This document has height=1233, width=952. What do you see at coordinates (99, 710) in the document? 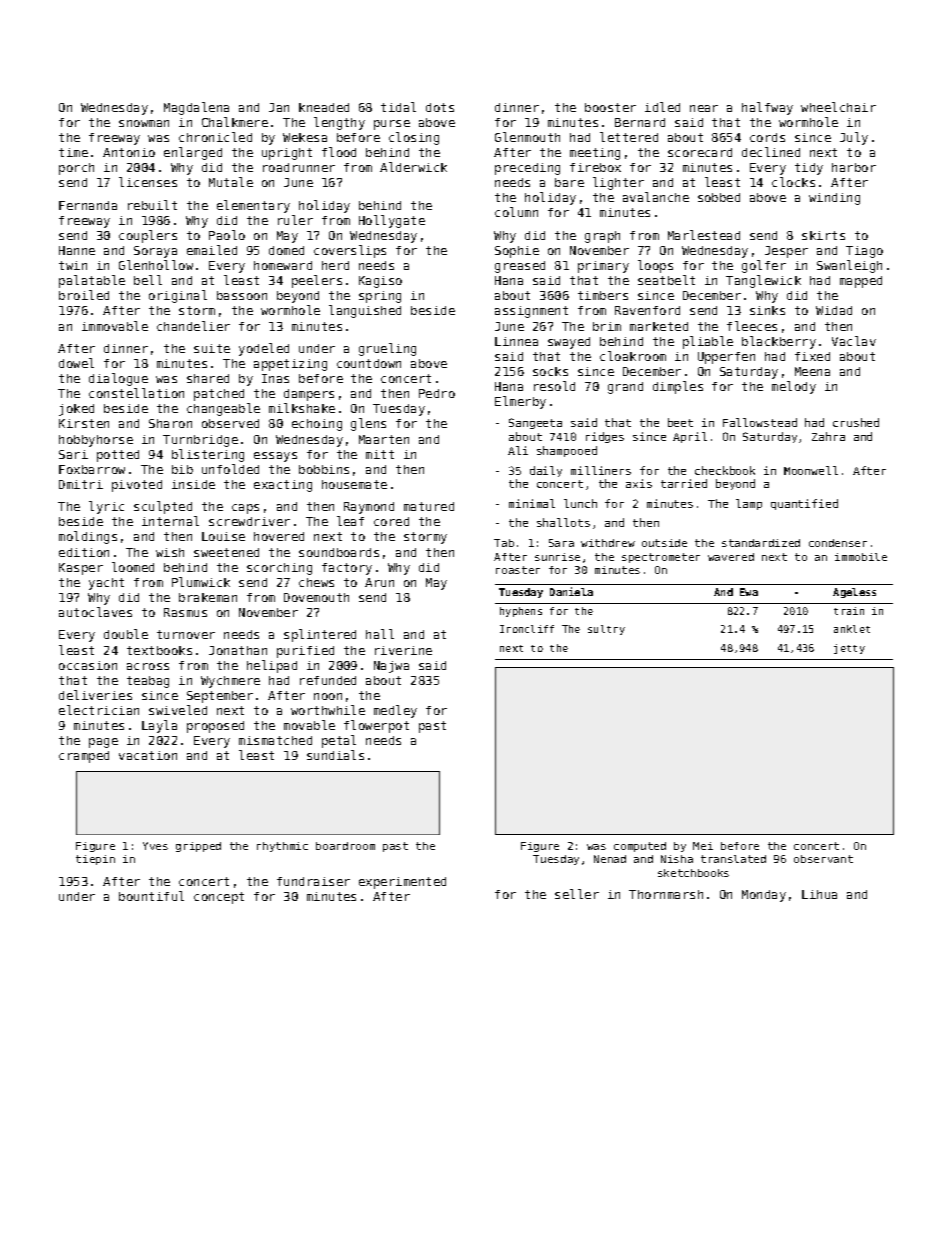
I see `electrician` at bounding box center [99, 710].
